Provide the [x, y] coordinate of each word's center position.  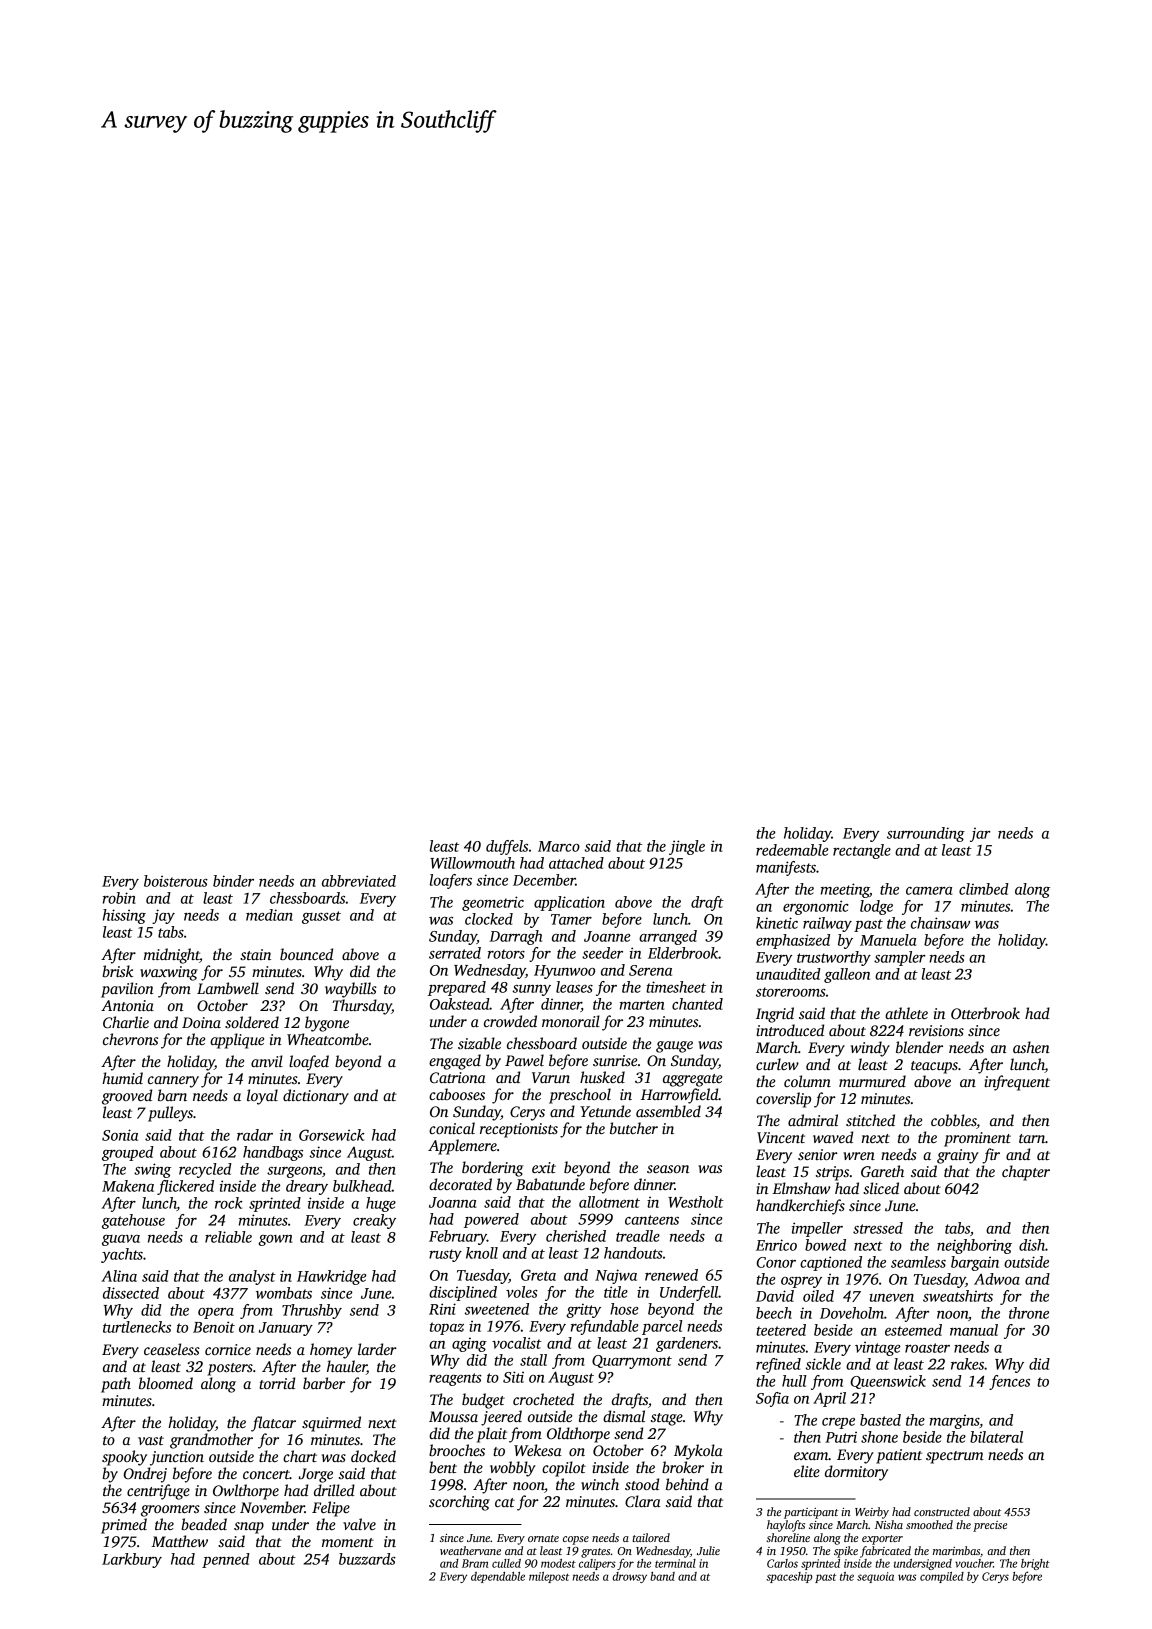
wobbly [513, 1469]
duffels [507, 847]
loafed [309, 1063]
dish [1032, 1245]
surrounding [926, 834]
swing [152, 1170]
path [116, 1385]
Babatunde [550, 1184]
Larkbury [132, 1560]
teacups [934, 1067]
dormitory [856, 1473]
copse [576, 1540]
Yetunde [605, 1111]
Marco [559, 846]
